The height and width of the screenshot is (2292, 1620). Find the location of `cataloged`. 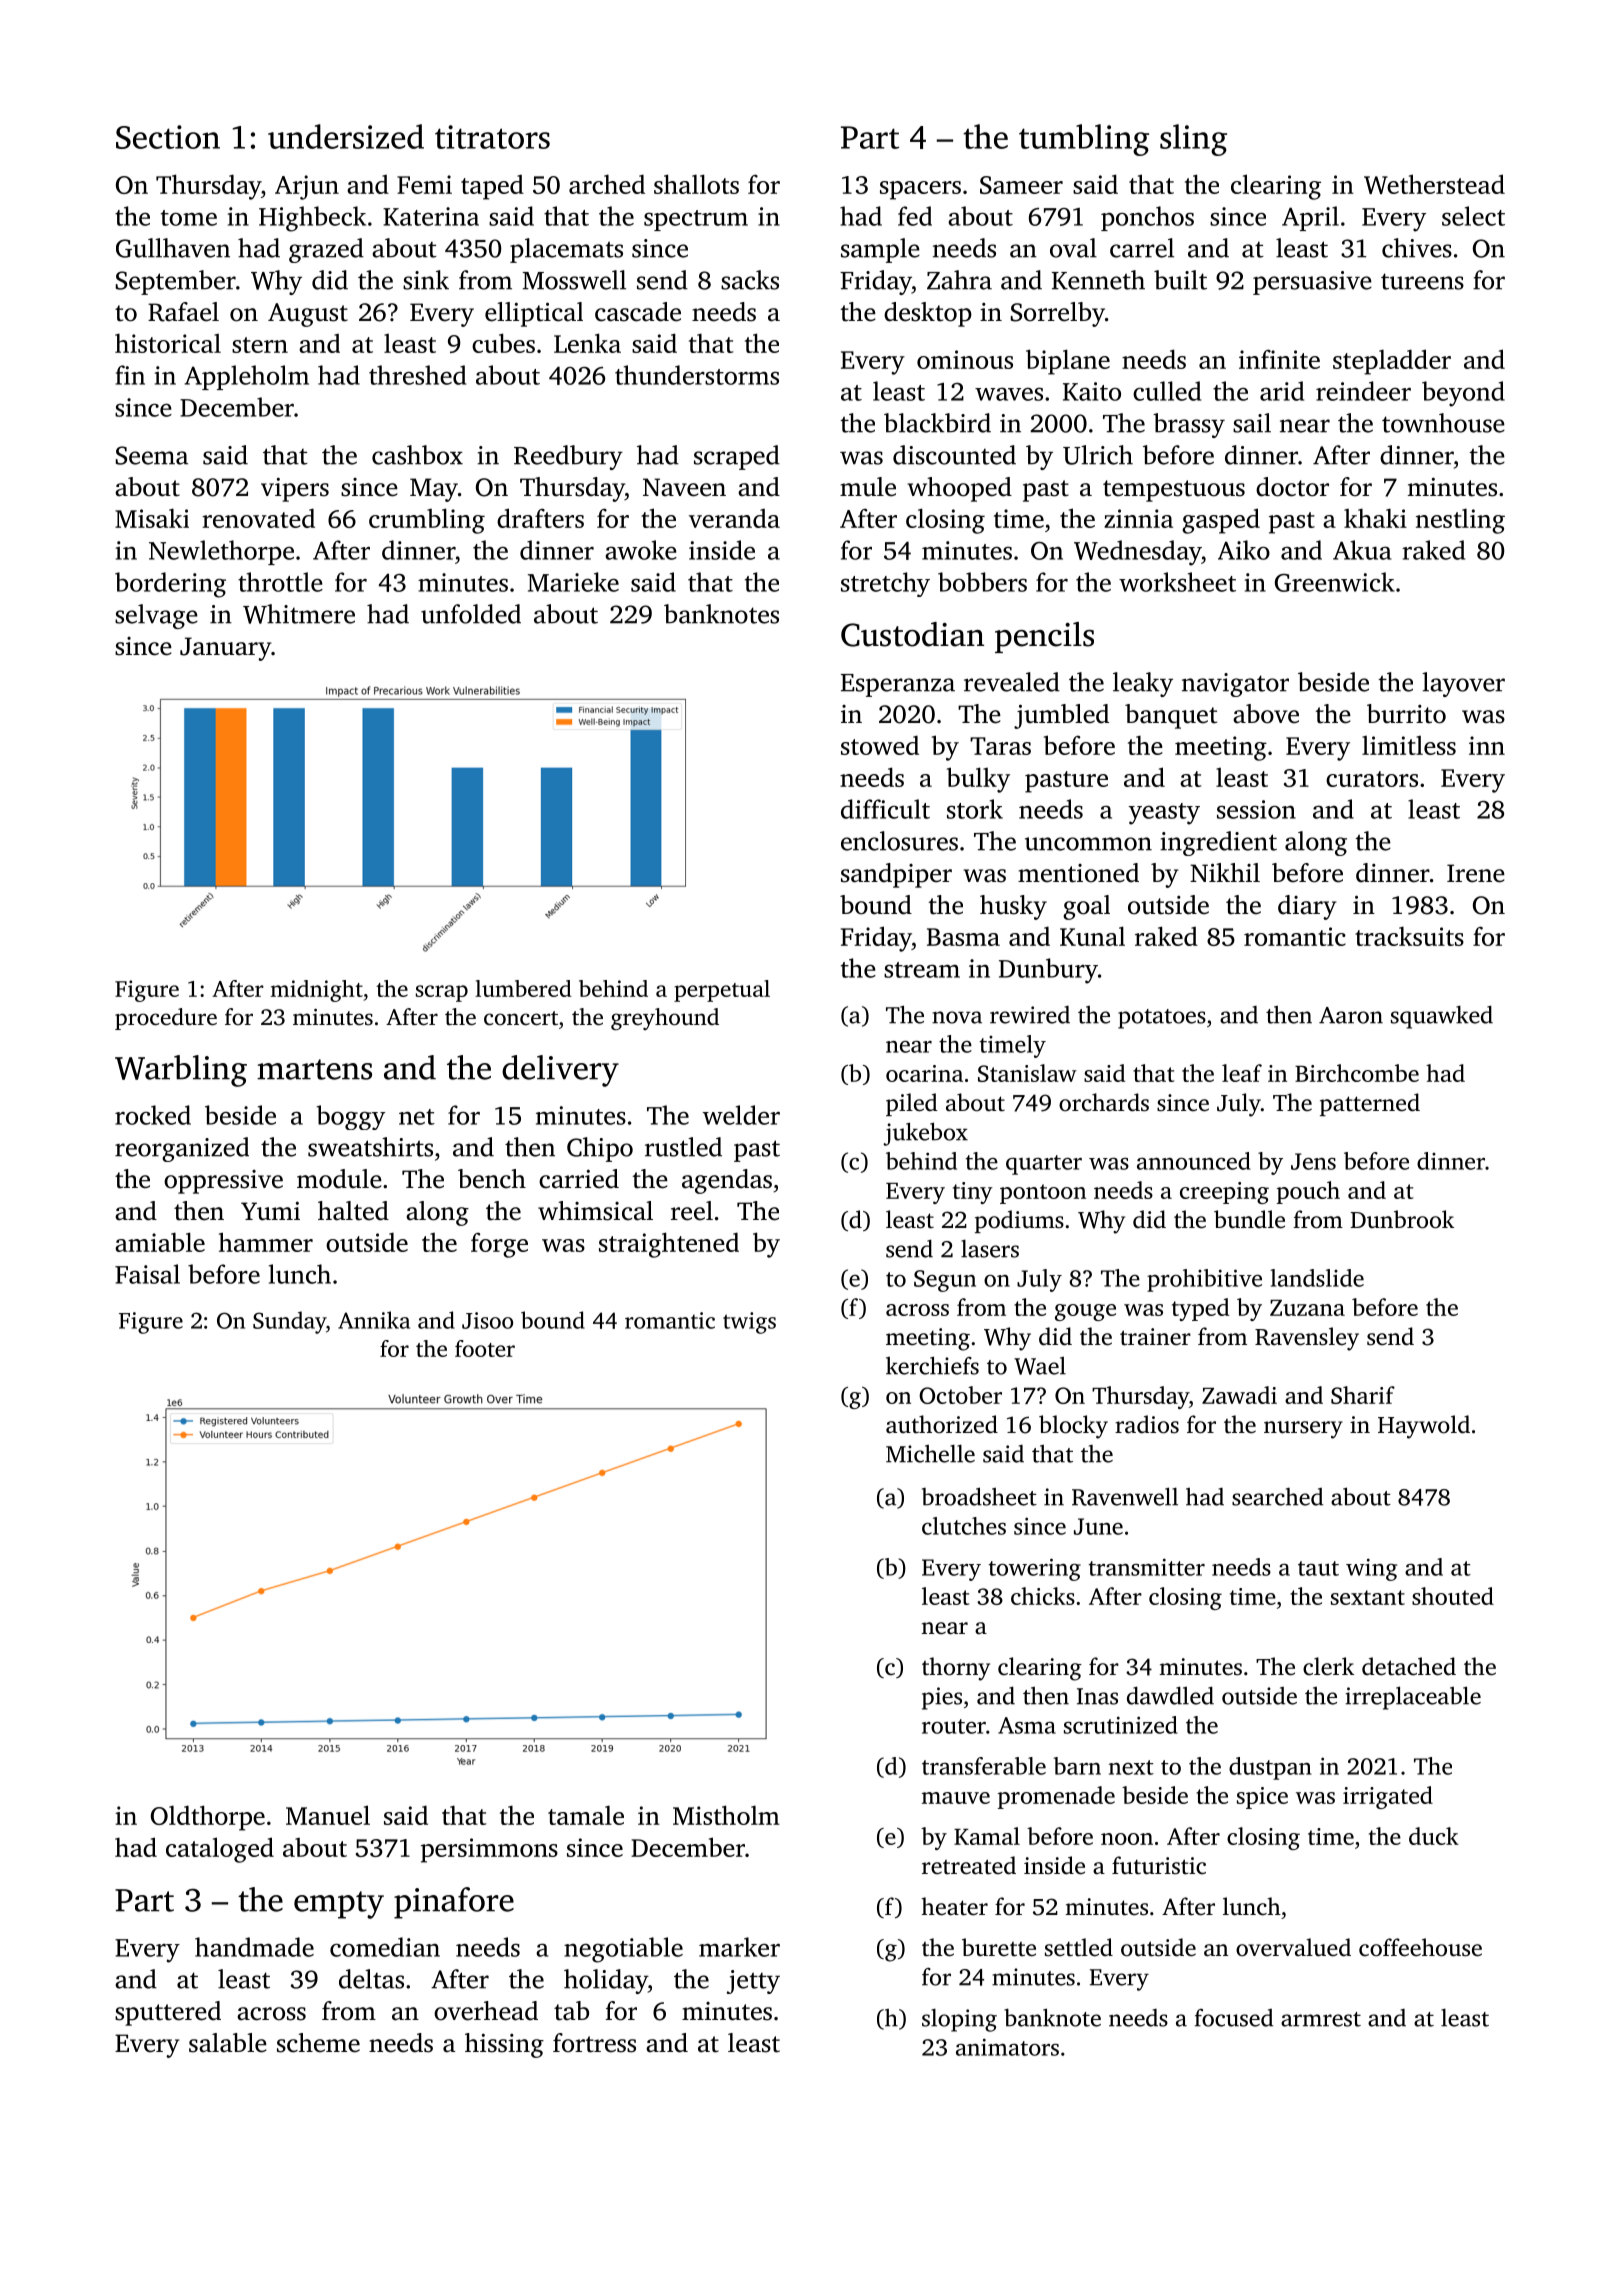

cataloged is located at coordinates (220, 1850).
